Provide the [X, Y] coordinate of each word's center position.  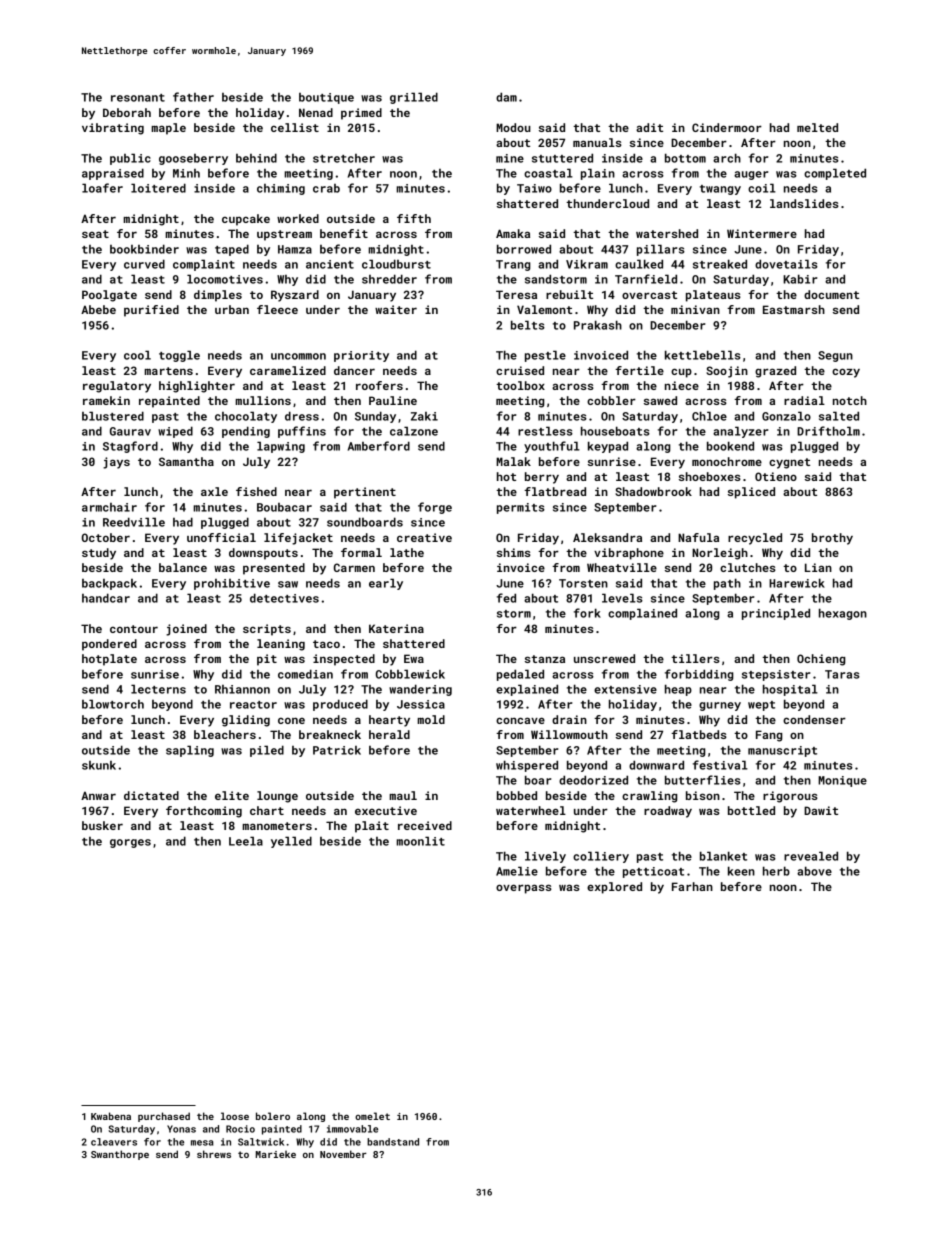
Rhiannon [242, 689]
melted [817, 127]
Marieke [276, 1154]
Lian [818, 567]
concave [520, 720]
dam [506, 97]
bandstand [393, 1142]
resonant [138, 98]
